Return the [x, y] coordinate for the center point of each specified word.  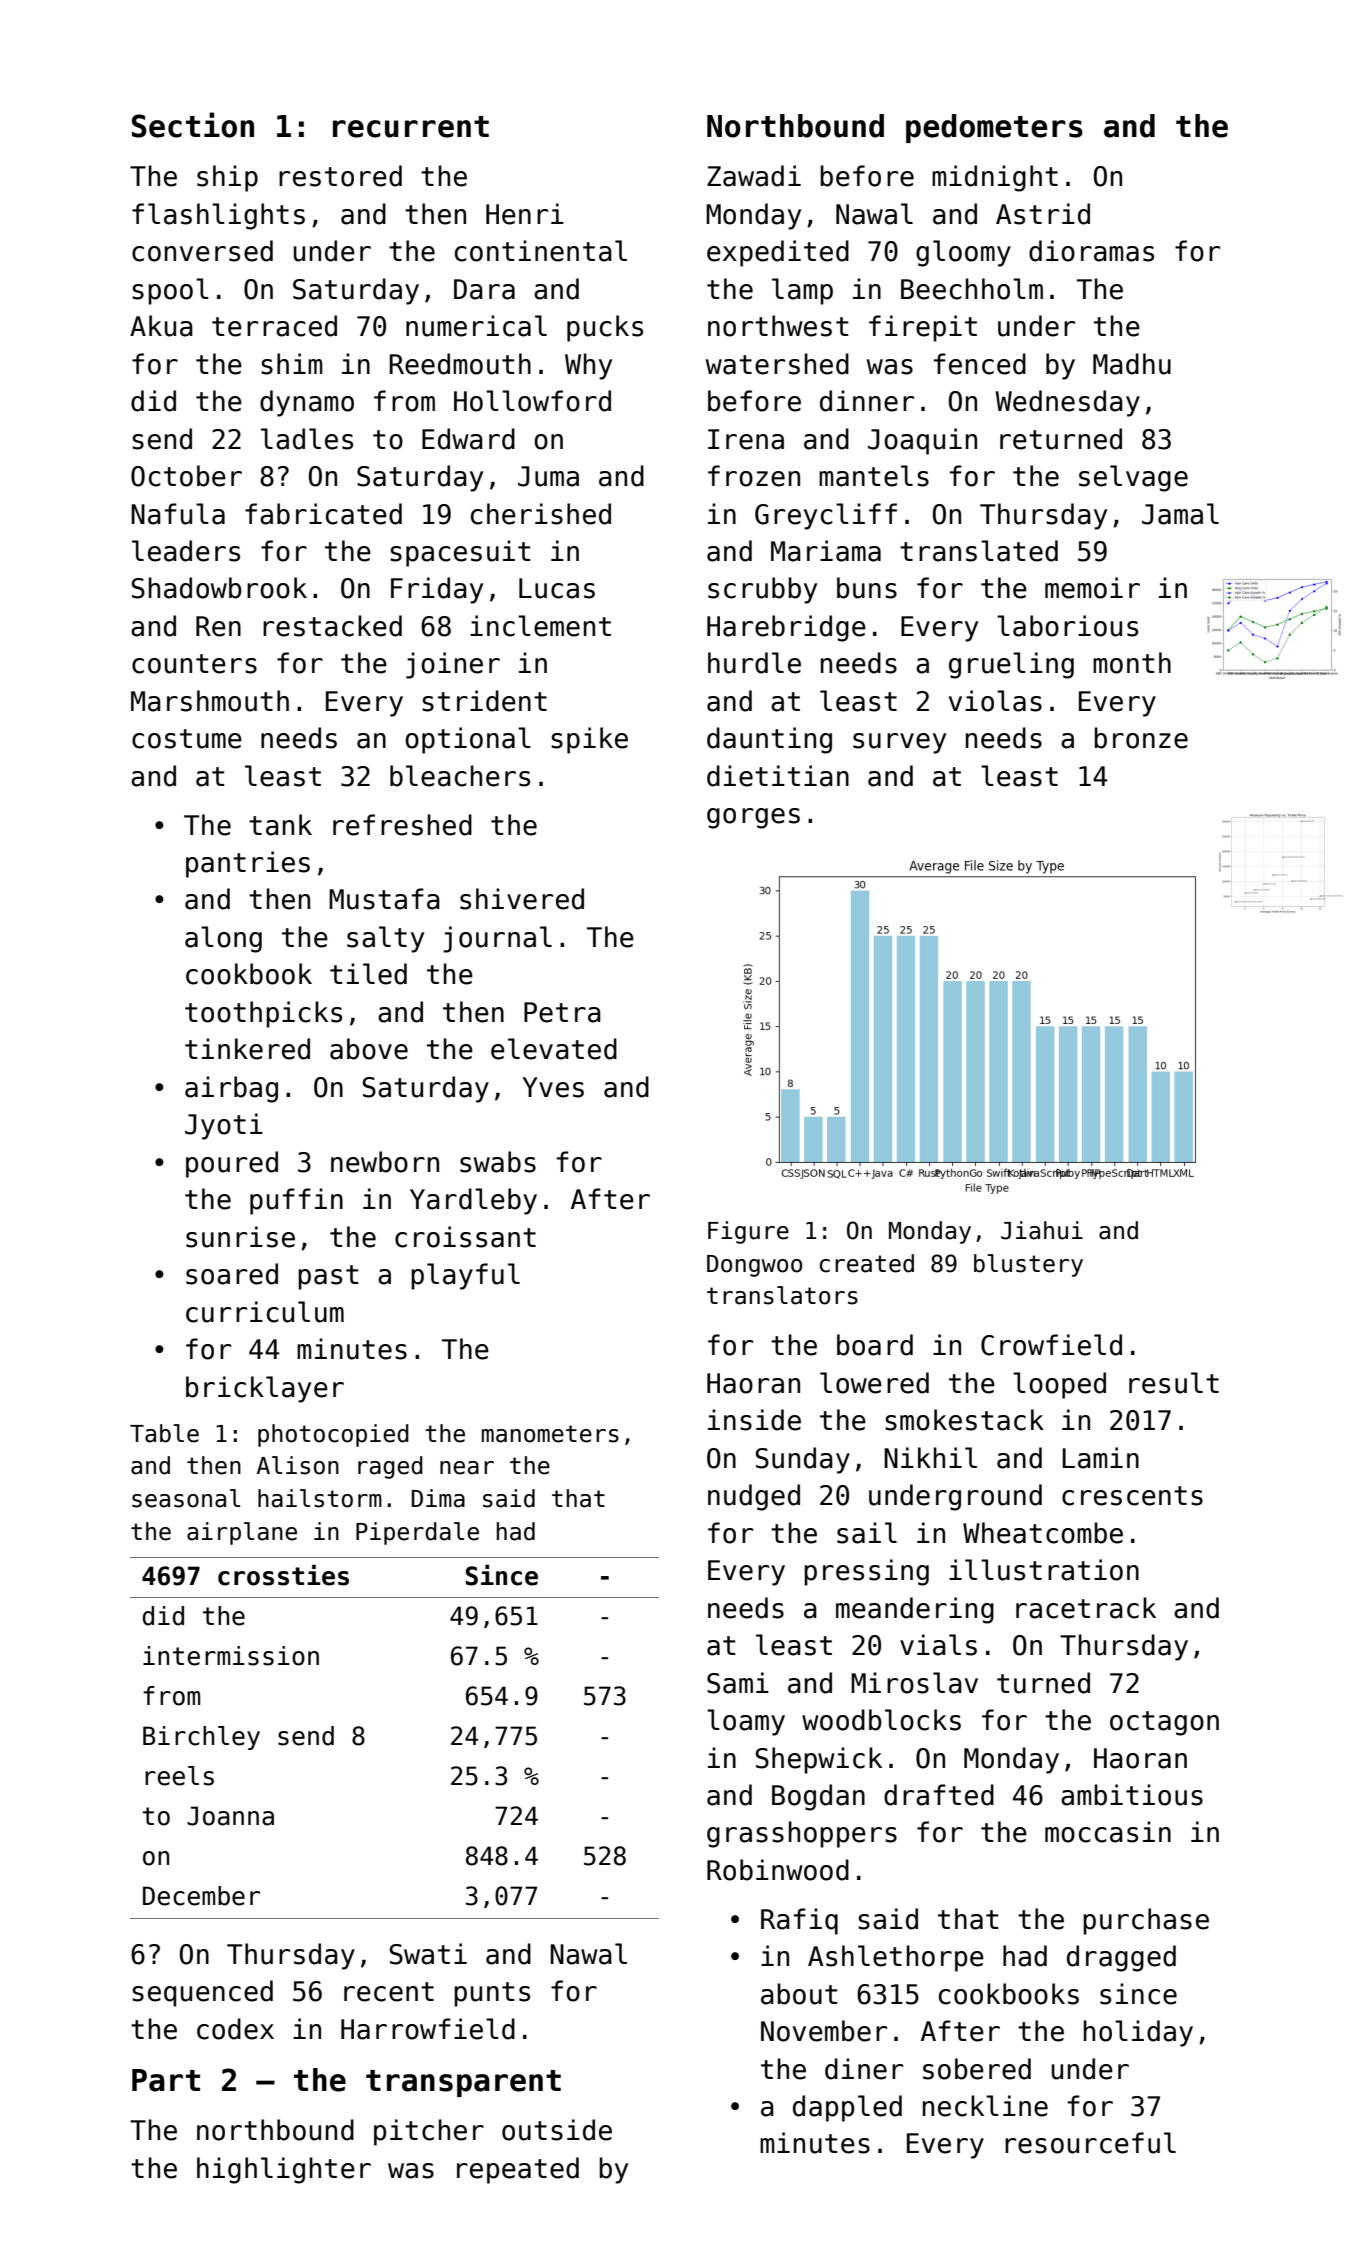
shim [292, 364]
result [1174, 1383]
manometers [550, 1434]
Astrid [1043, 214]
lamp [802, 291]
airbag [231, 1089]
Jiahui [1042, 1230]
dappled [847, 2108]
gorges [753, 818]
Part [166, 2080]
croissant [465, 1237]
